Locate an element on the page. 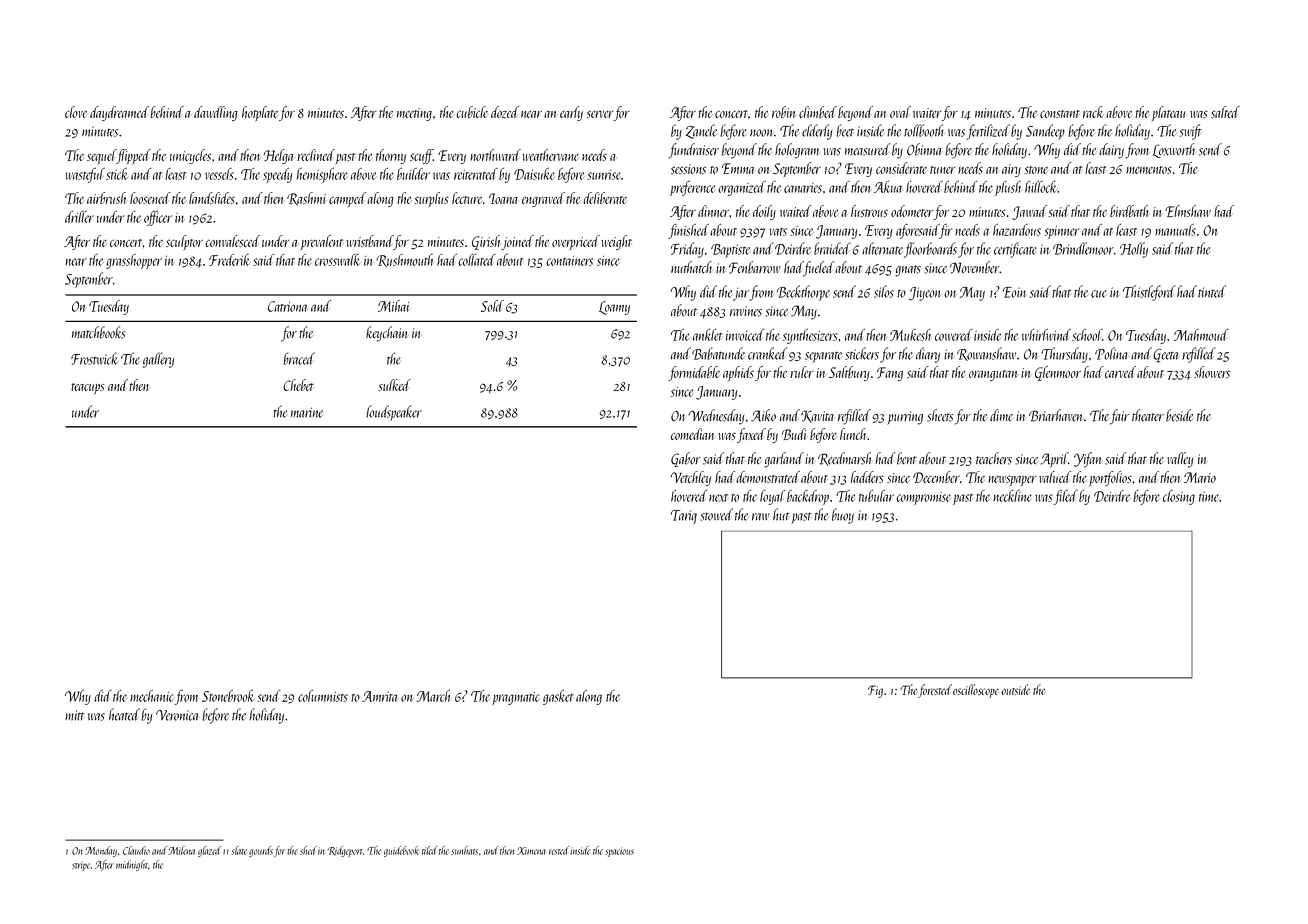  early is located at coordinates (571, 113).
